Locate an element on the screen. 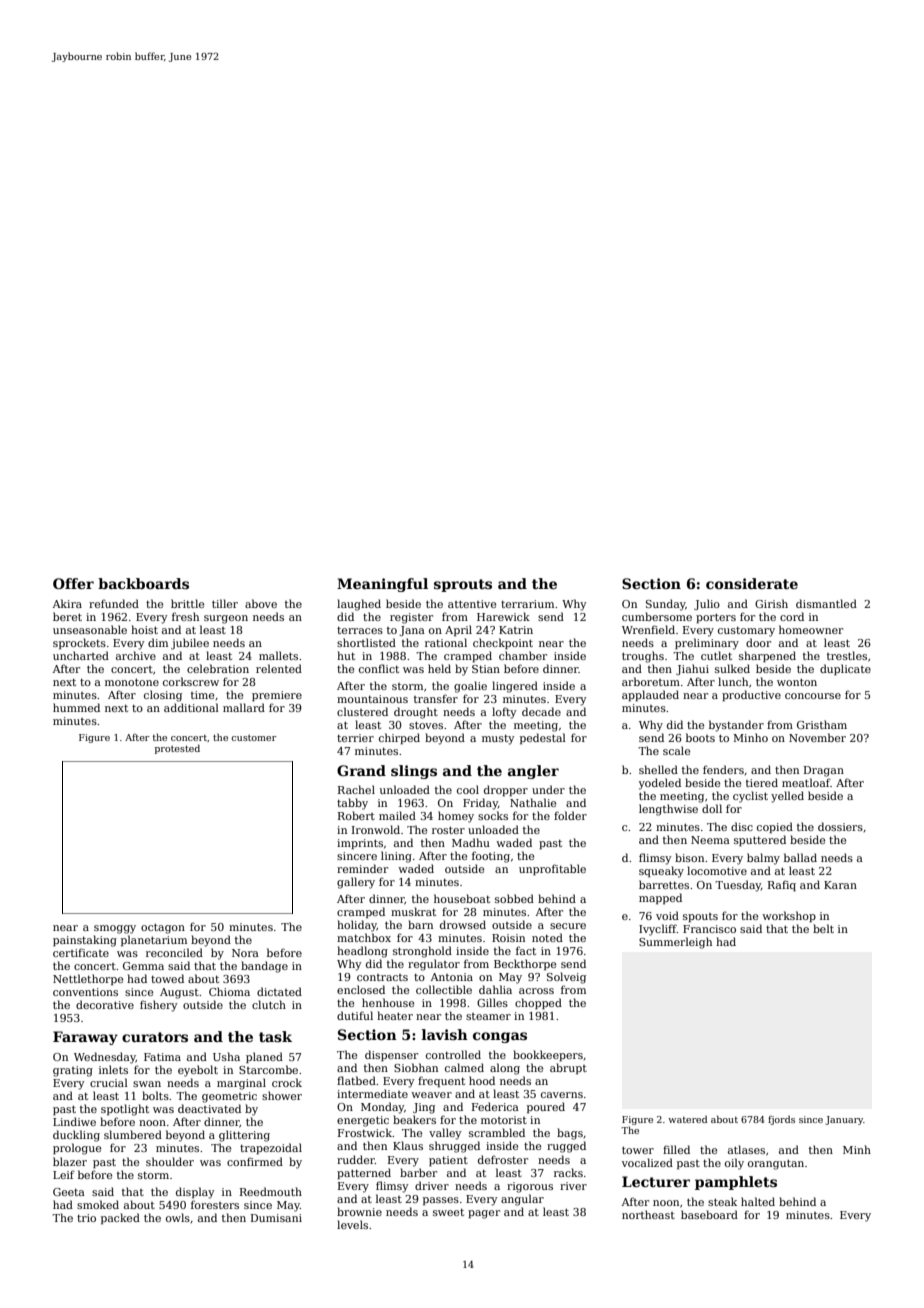  Meaningful is located at coordinates (382, 585).
